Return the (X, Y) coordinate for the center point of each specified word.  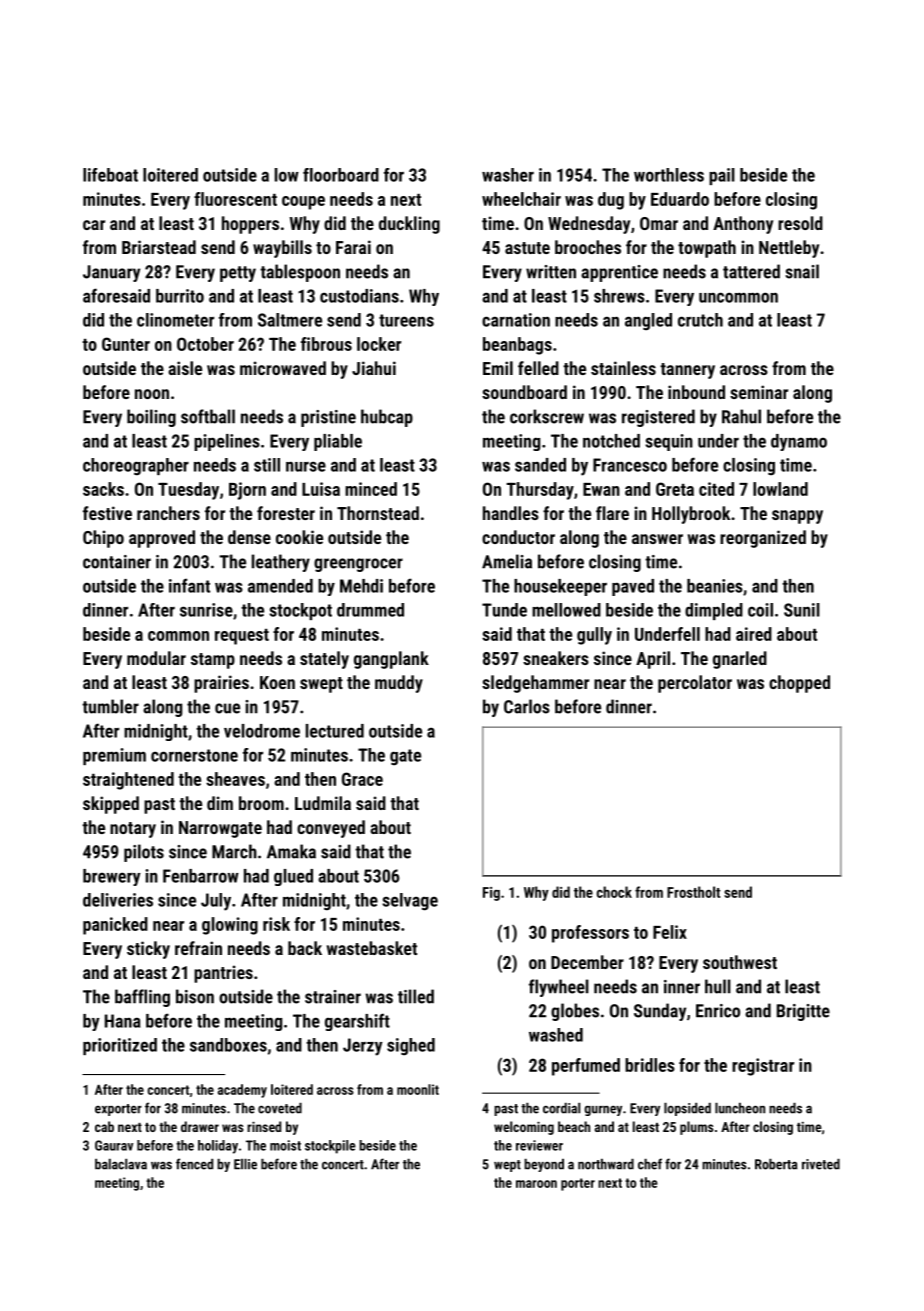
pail (722, 176)
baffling (142, 998)
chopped (799, 684)
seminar (759, 392)
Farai (353, 247)
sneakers (556, 658)
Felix (670, 932)
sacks (103, 489)
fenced (194, 1164)
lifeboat (110, 175)
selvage (410, 902)
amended (280, 586)
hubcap (387, 418)
